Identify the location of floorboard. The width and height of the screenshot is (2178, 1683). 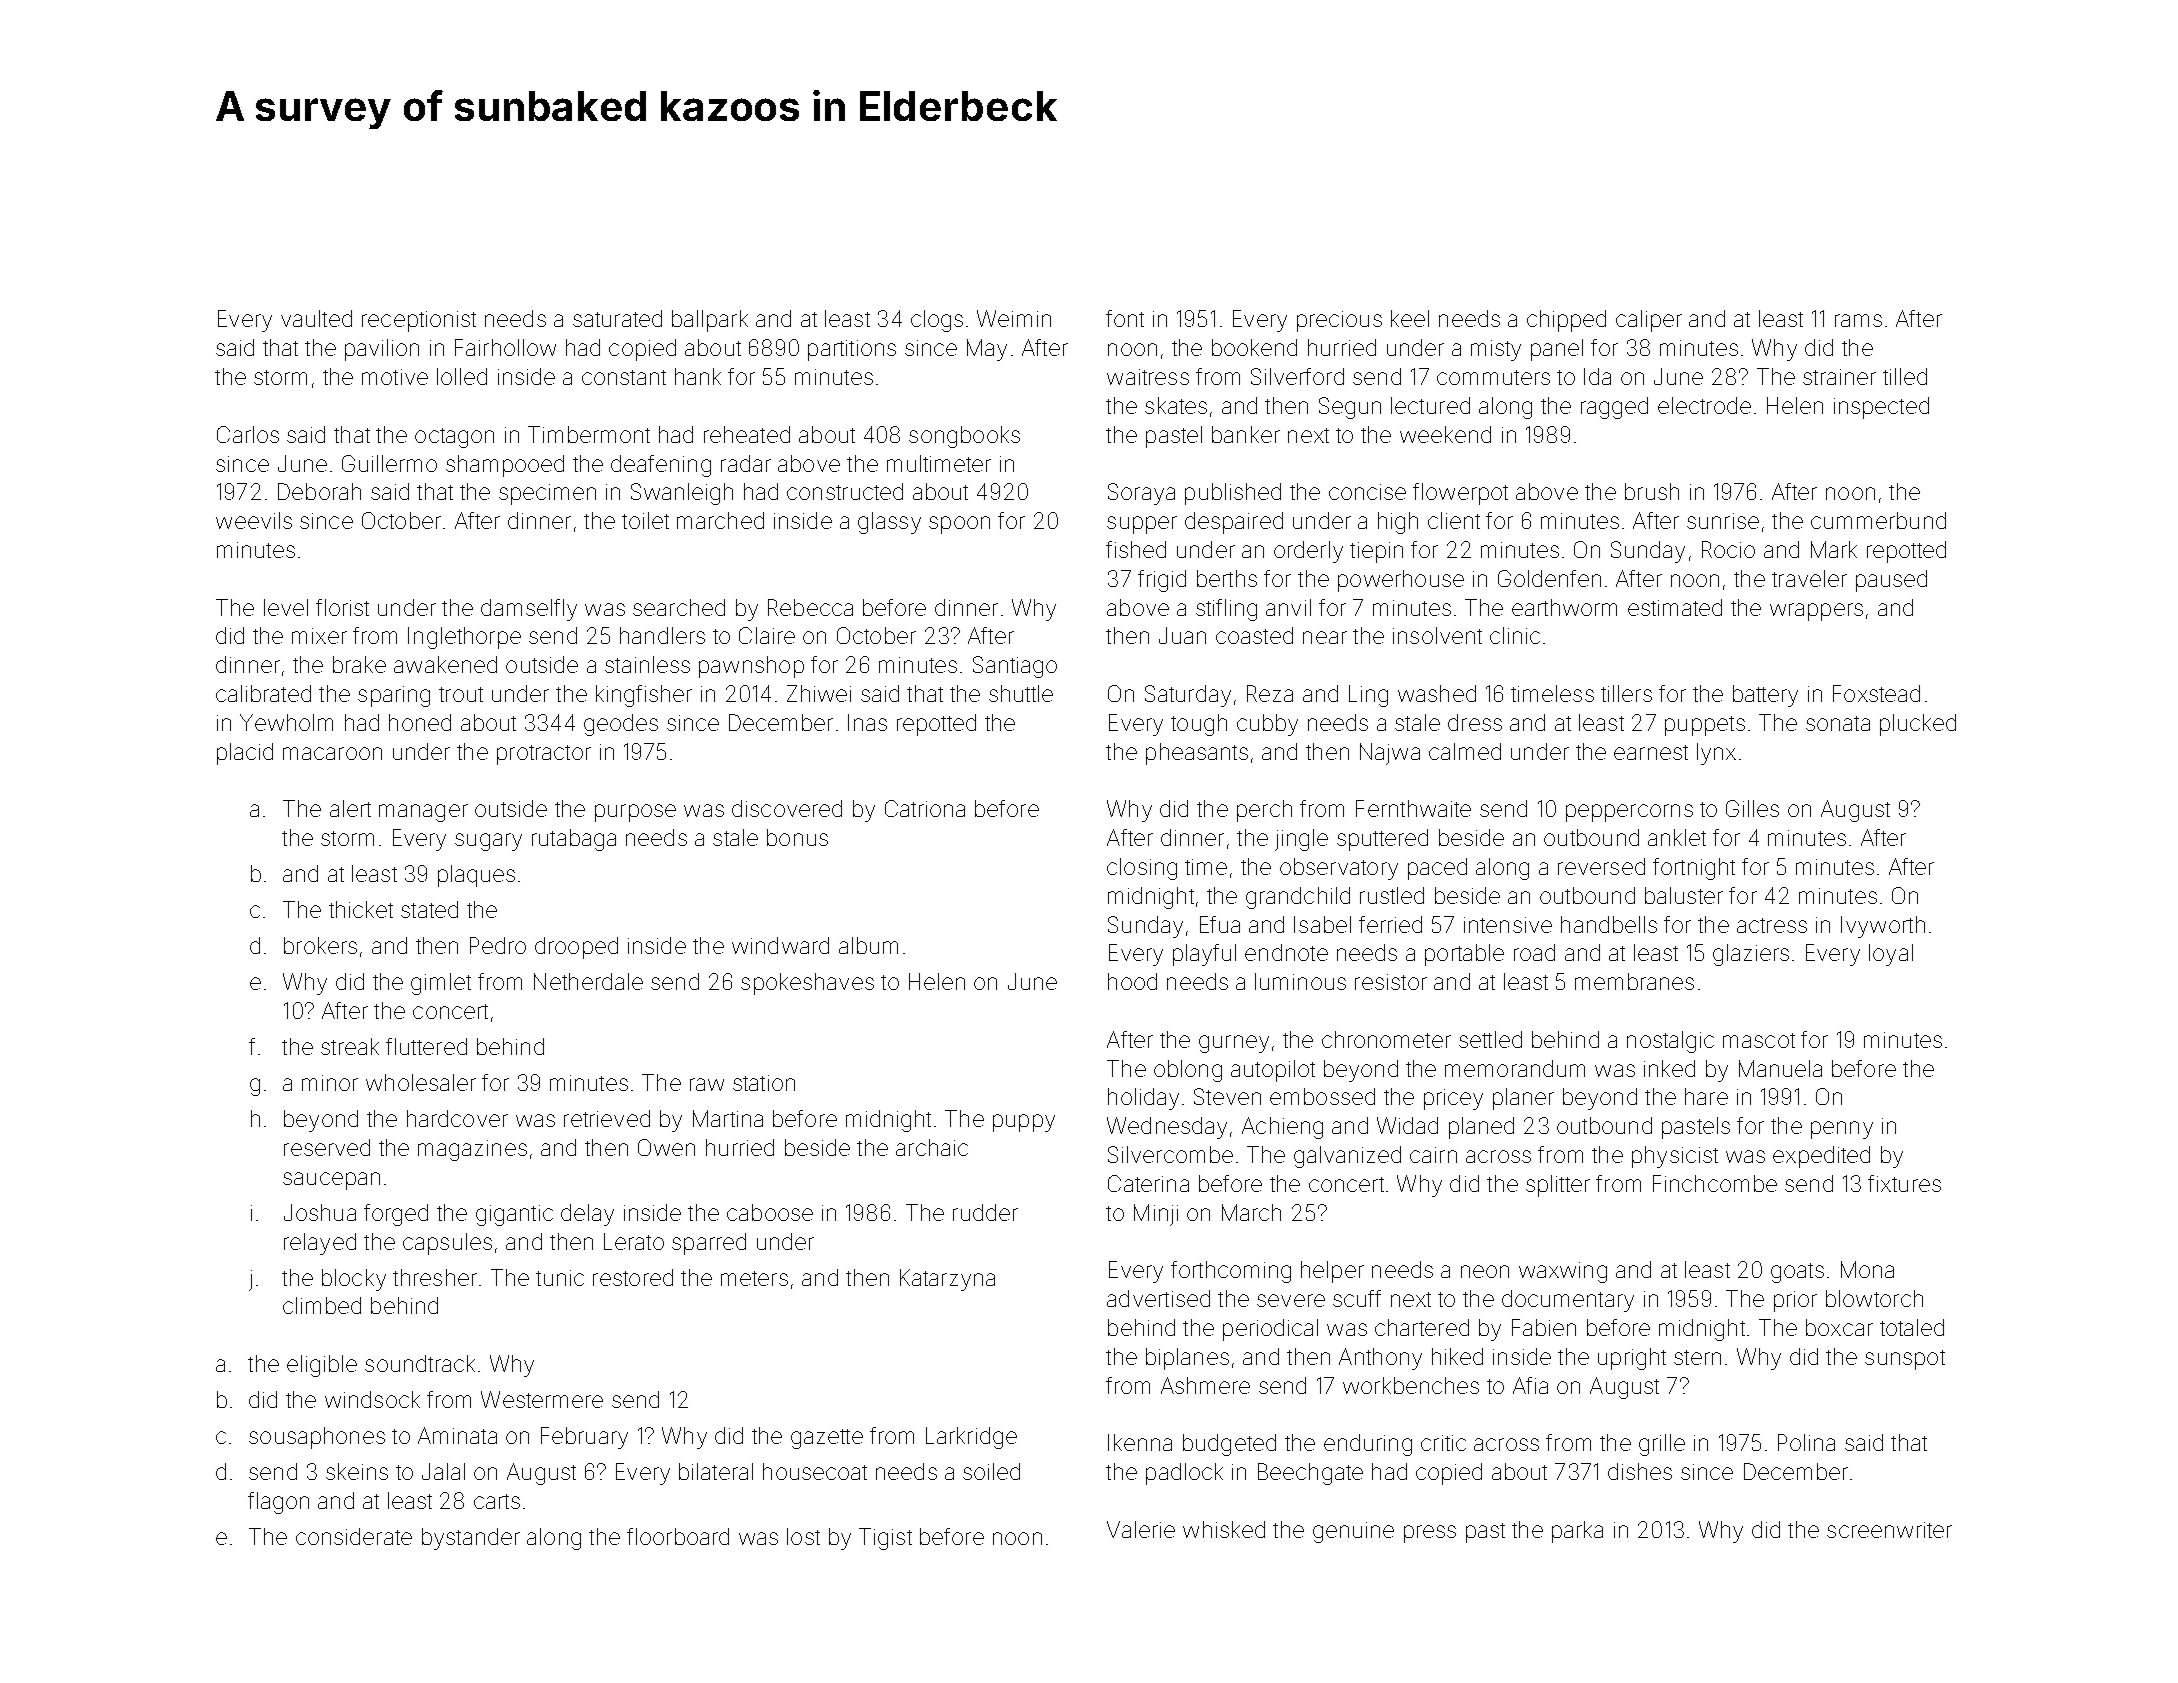
(678, 1536).
